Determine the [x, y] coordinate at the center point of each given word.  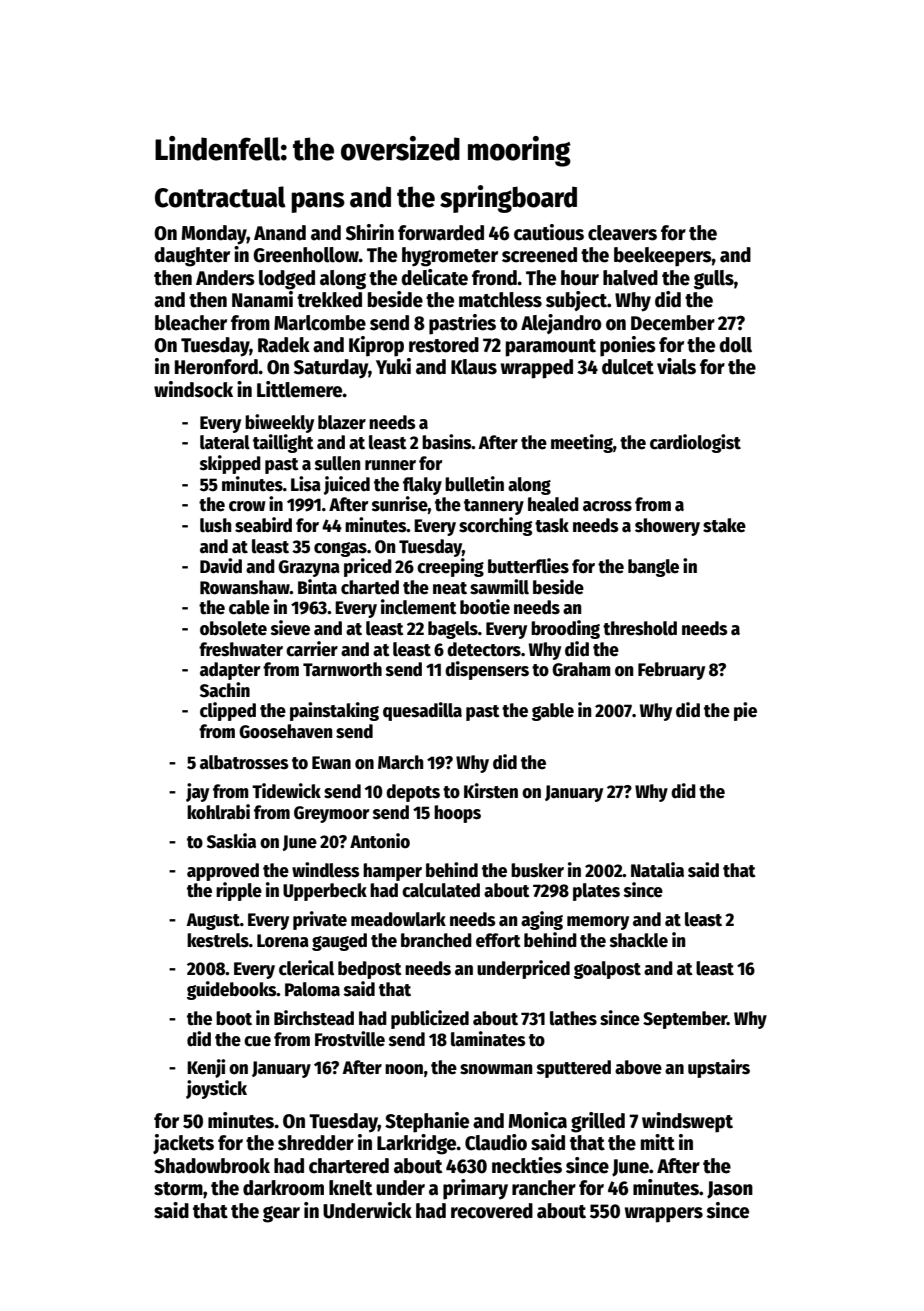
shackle [639, 940]
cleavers [622, 233]
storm [178, 1189]
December [673, 323]
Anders [225, 278]
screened [539, 255]
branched [436, 940]
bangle [653, 568]
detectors [484, 649]
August [213, 921]
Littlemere [300, 389]
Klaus [474, 367]
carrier [312, 649]
